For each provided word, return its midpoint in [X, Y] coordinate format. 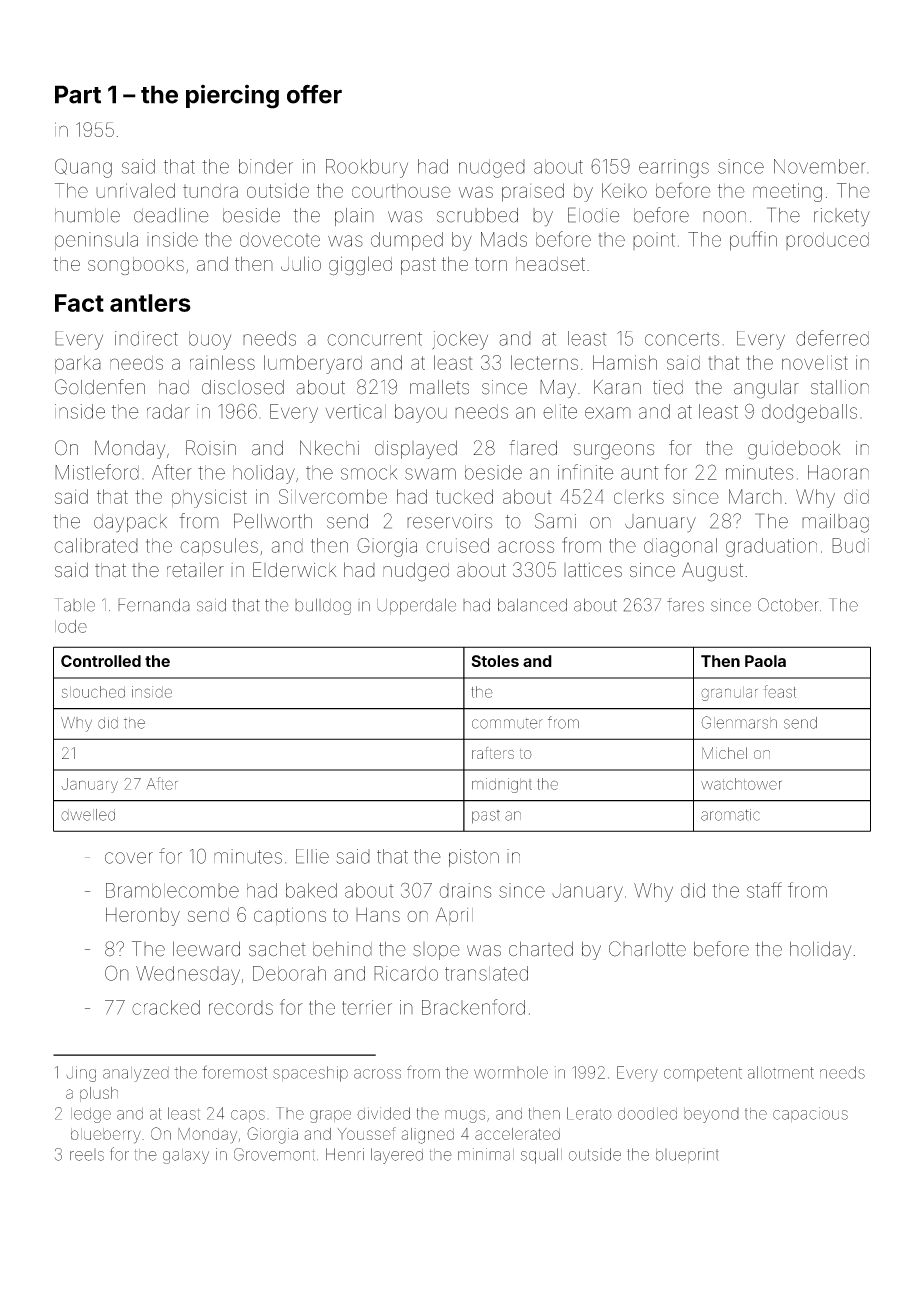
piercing [232, 97]
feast [780, 691]
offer [314, 94]
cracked [166, 1007]
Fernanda [154, 605]
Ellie [312, 856]
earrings [674, 168]
